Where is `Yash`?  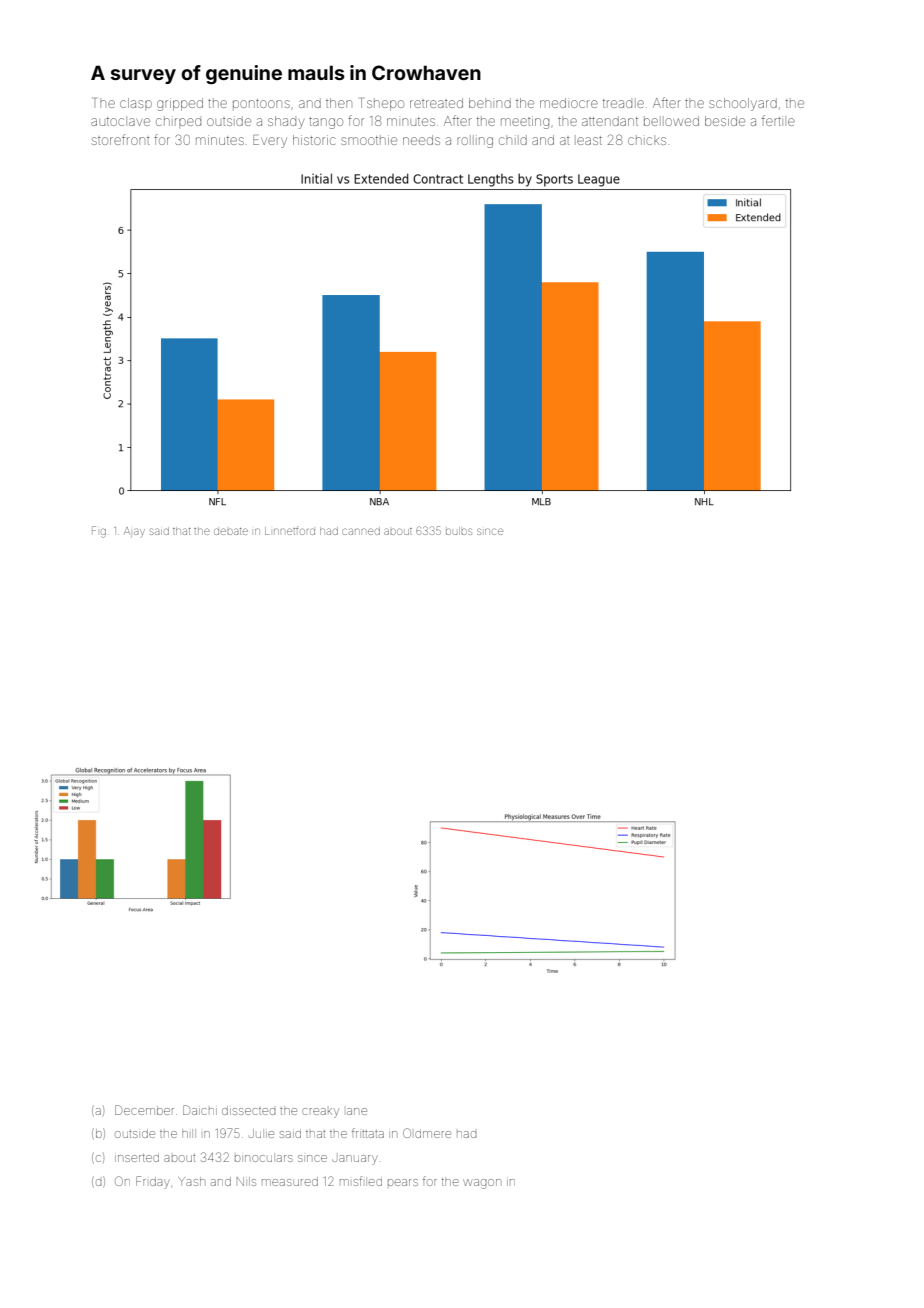
Yash is located at coordinates (192, 1181).
